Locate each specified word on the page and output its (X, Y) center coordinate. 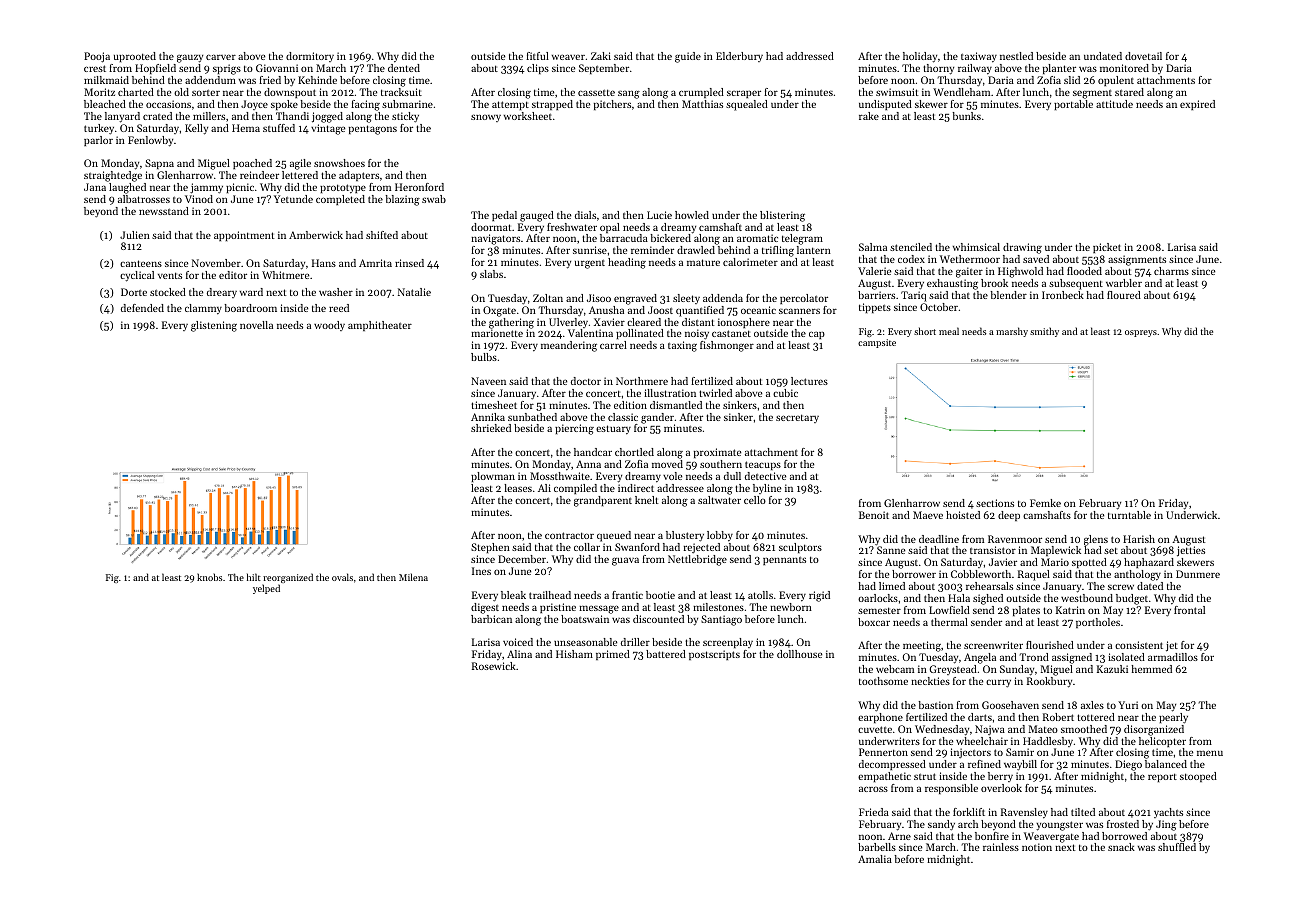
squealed (747, 105)
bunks (966, 116)
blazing (402, 200)
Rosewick (494, 666)
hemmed (1151, 669)
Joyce (254, 105)
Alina (519, 654)
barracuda (624, 238)
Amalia (875, 859)
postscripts (714, 655)
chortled (634, 452)
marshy (1012, 332)
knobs (209, 577)
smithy (1044, 332)
